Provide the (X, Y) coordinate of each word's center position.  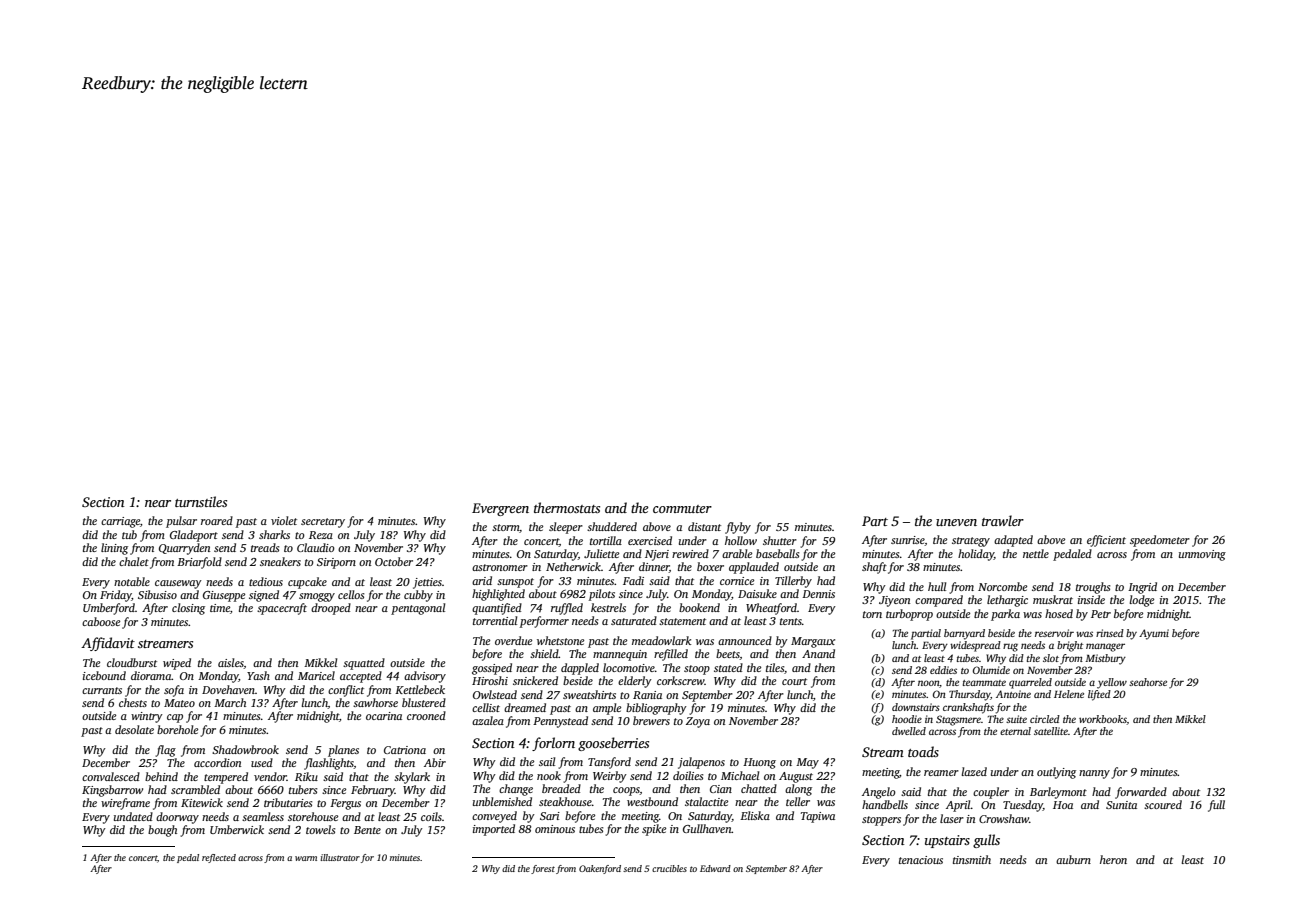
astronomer (500, 567)
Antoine (1013, 694)
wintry (147, 717)
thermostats (567, 507)
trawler (1003, 520)
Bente (367, 830)
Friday (116, 596)
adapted (1013, 541)
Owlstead (495, 694)
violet (284, 520)
